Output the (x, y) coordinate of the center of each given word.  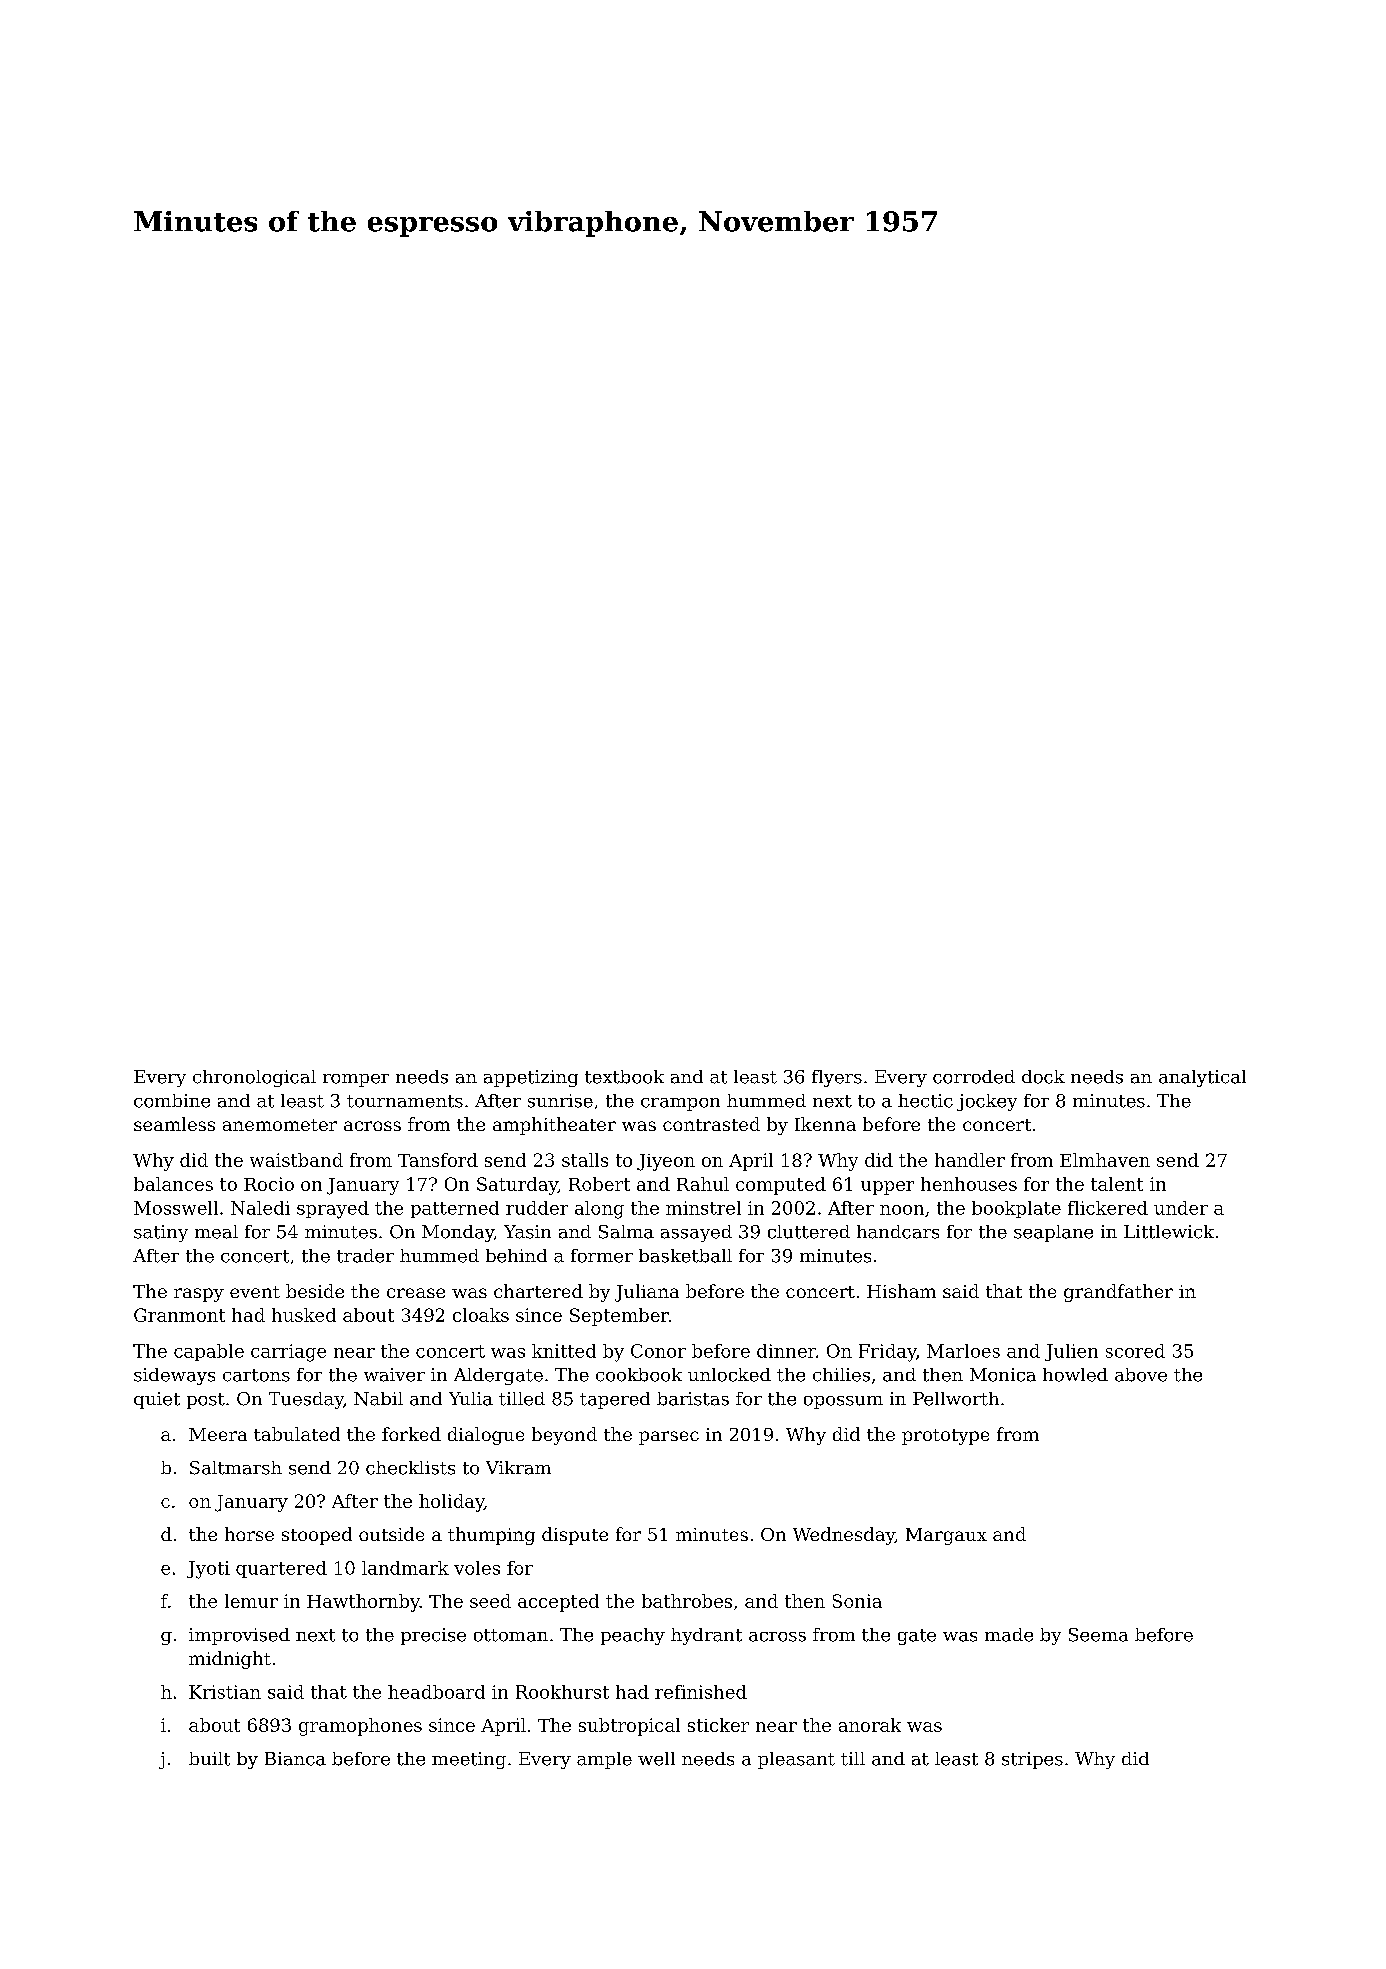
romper (356, 1080)
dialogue (486, 1436)
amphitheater (554, 1126)
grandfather (1118, 1293)
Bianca (295, 1759)
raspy (199, 1295)
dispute (575, 1536)
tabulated (297, 1434)
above (1141, 1375)
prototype (945, 1437)
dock (1043, 1077)
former (602, 1256)
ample (604, 1760)
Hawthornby (363, 1603)
